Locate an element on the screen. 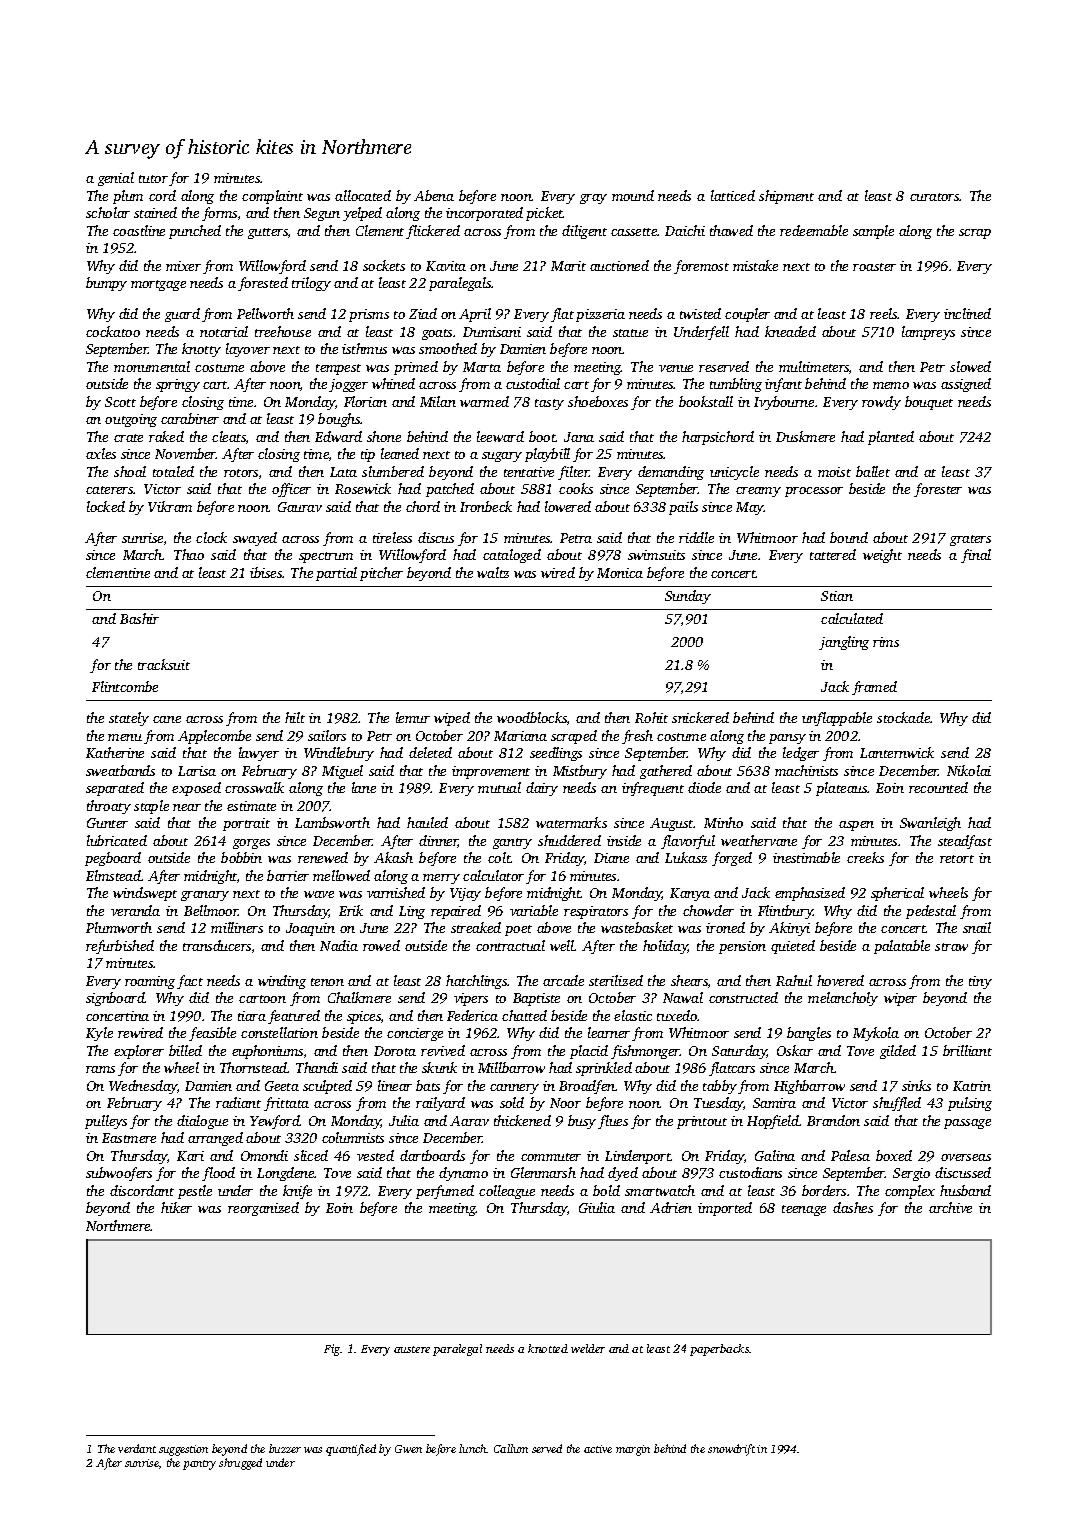 The image size is (1078, 1531). refurbished is located at coordinates (120, 947).
